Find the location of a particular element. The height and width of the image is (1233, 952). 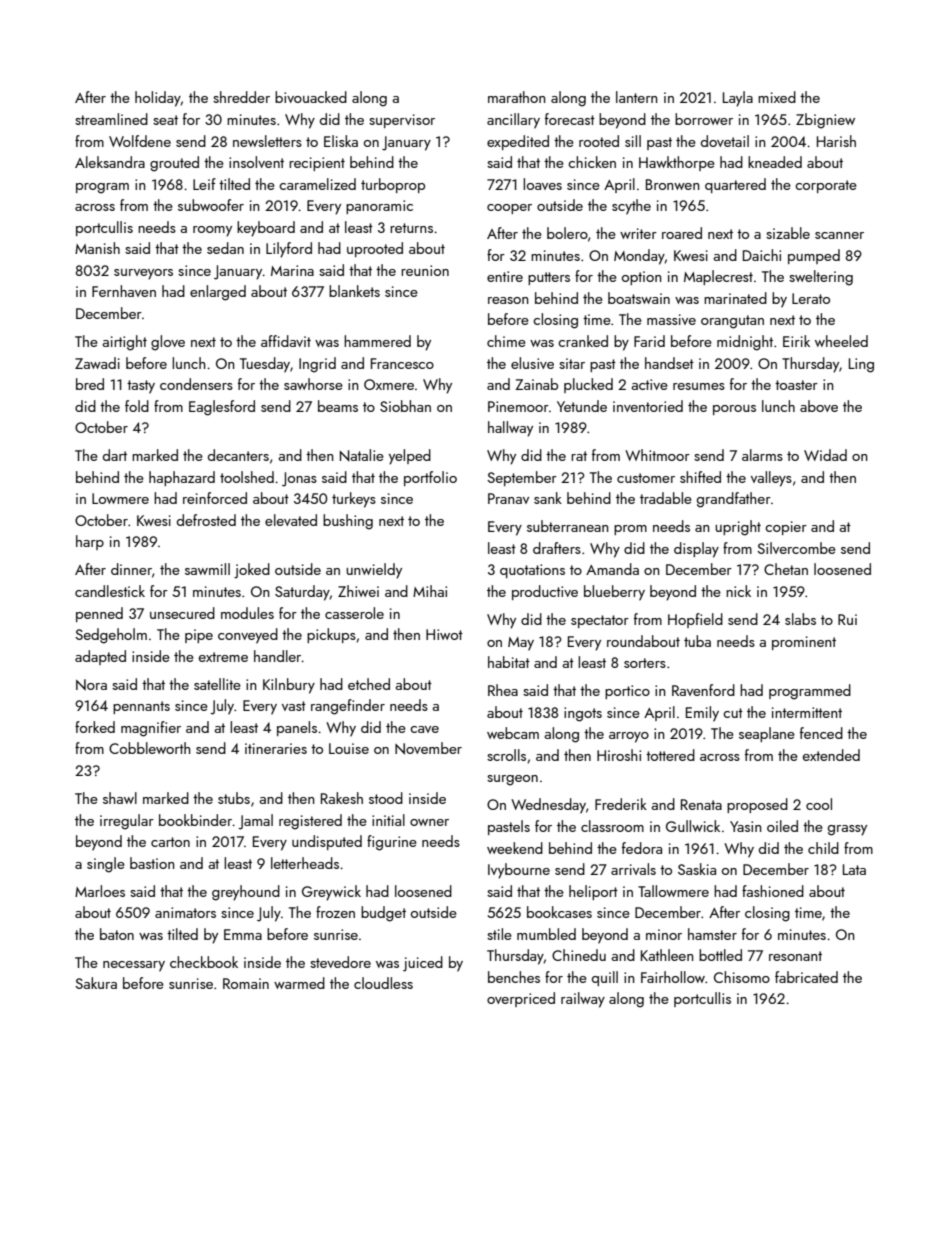

Zbigniew is located at coordinates (825, 121).
